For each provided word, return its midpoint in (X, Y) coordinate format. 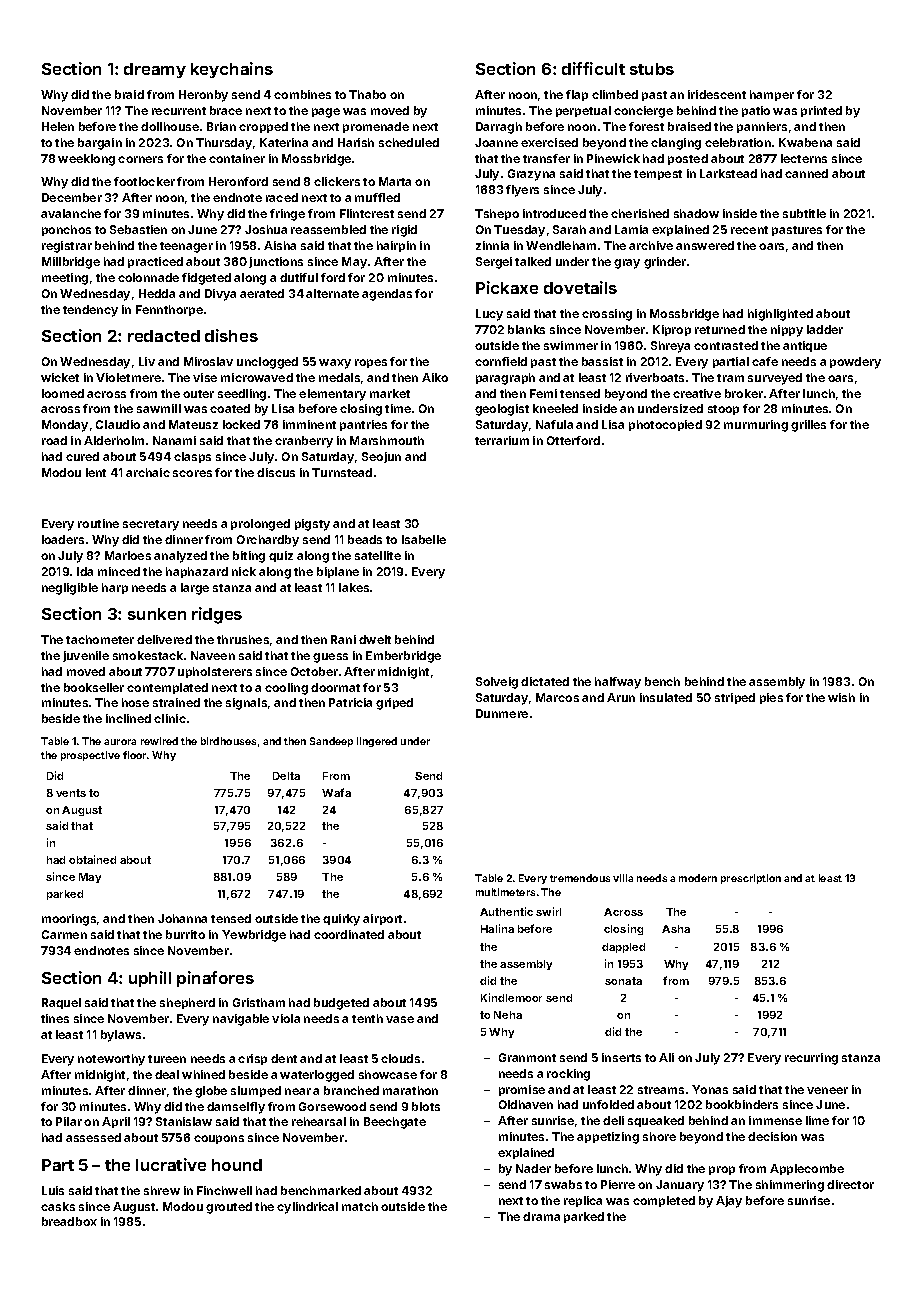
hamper (772, 95)
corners (140, 159)
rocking (568, 1075)
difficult (593, 68)
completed (664, 1201)
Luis (53, 1190)
